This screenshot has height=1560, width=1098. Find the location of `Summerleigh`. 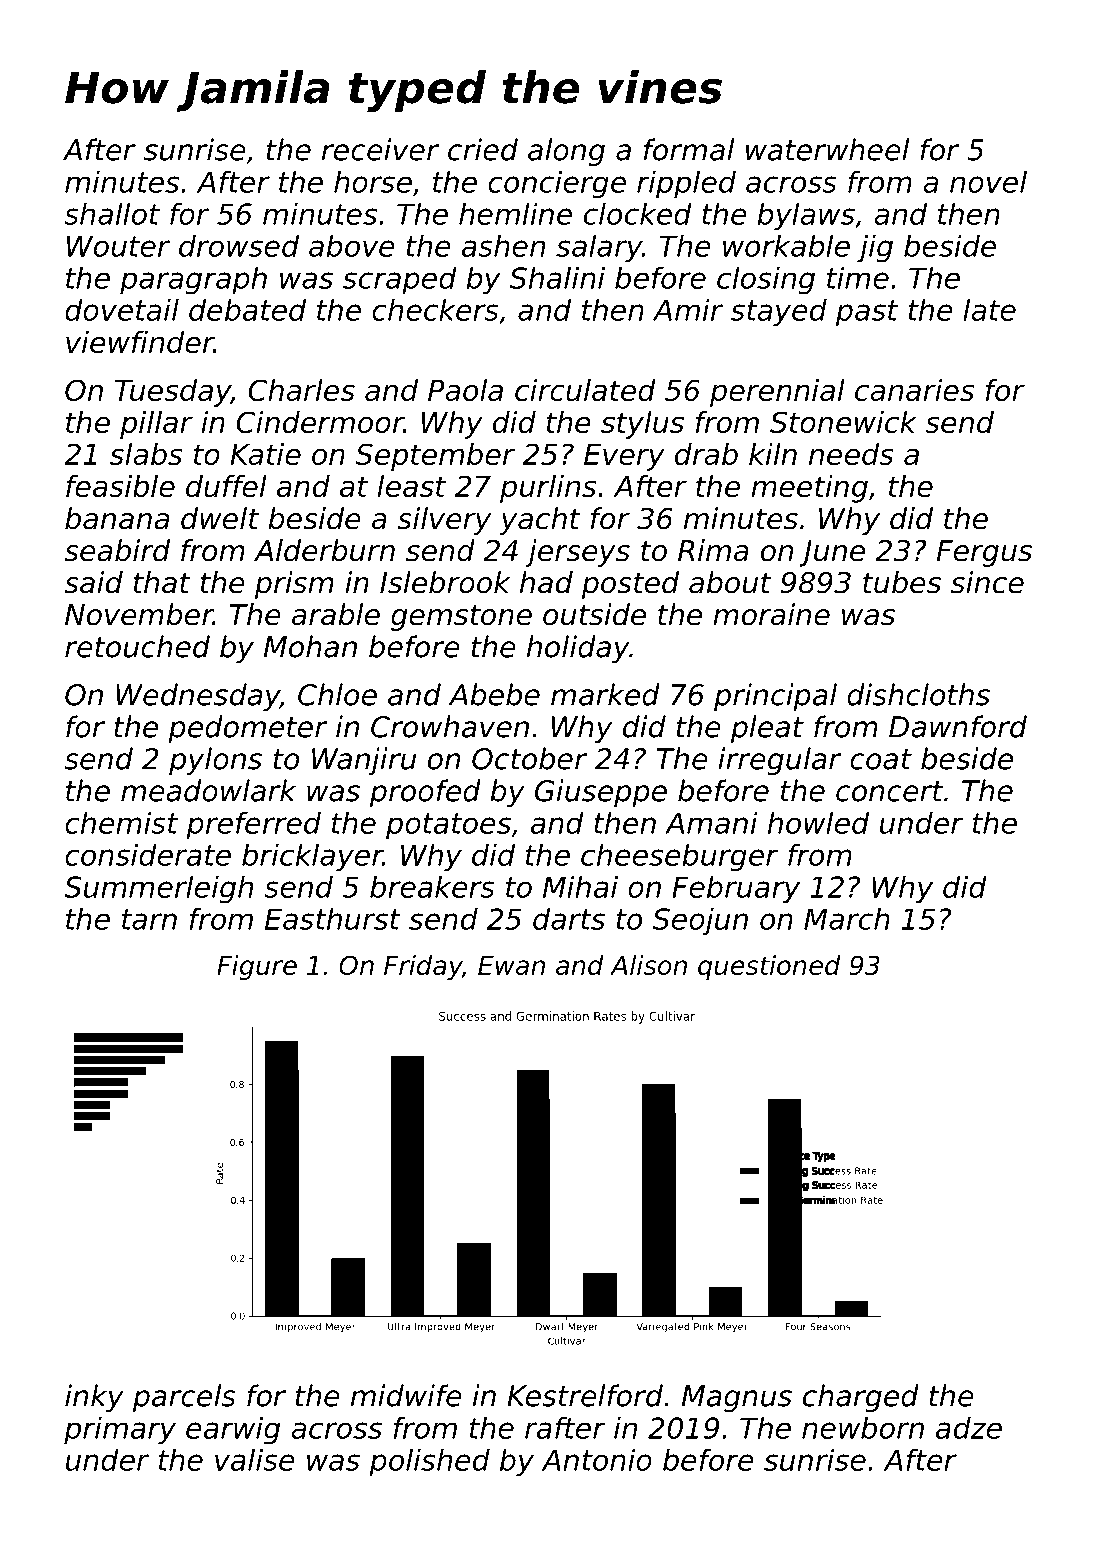

Summerleigh is located at coordinates (158, 890).
